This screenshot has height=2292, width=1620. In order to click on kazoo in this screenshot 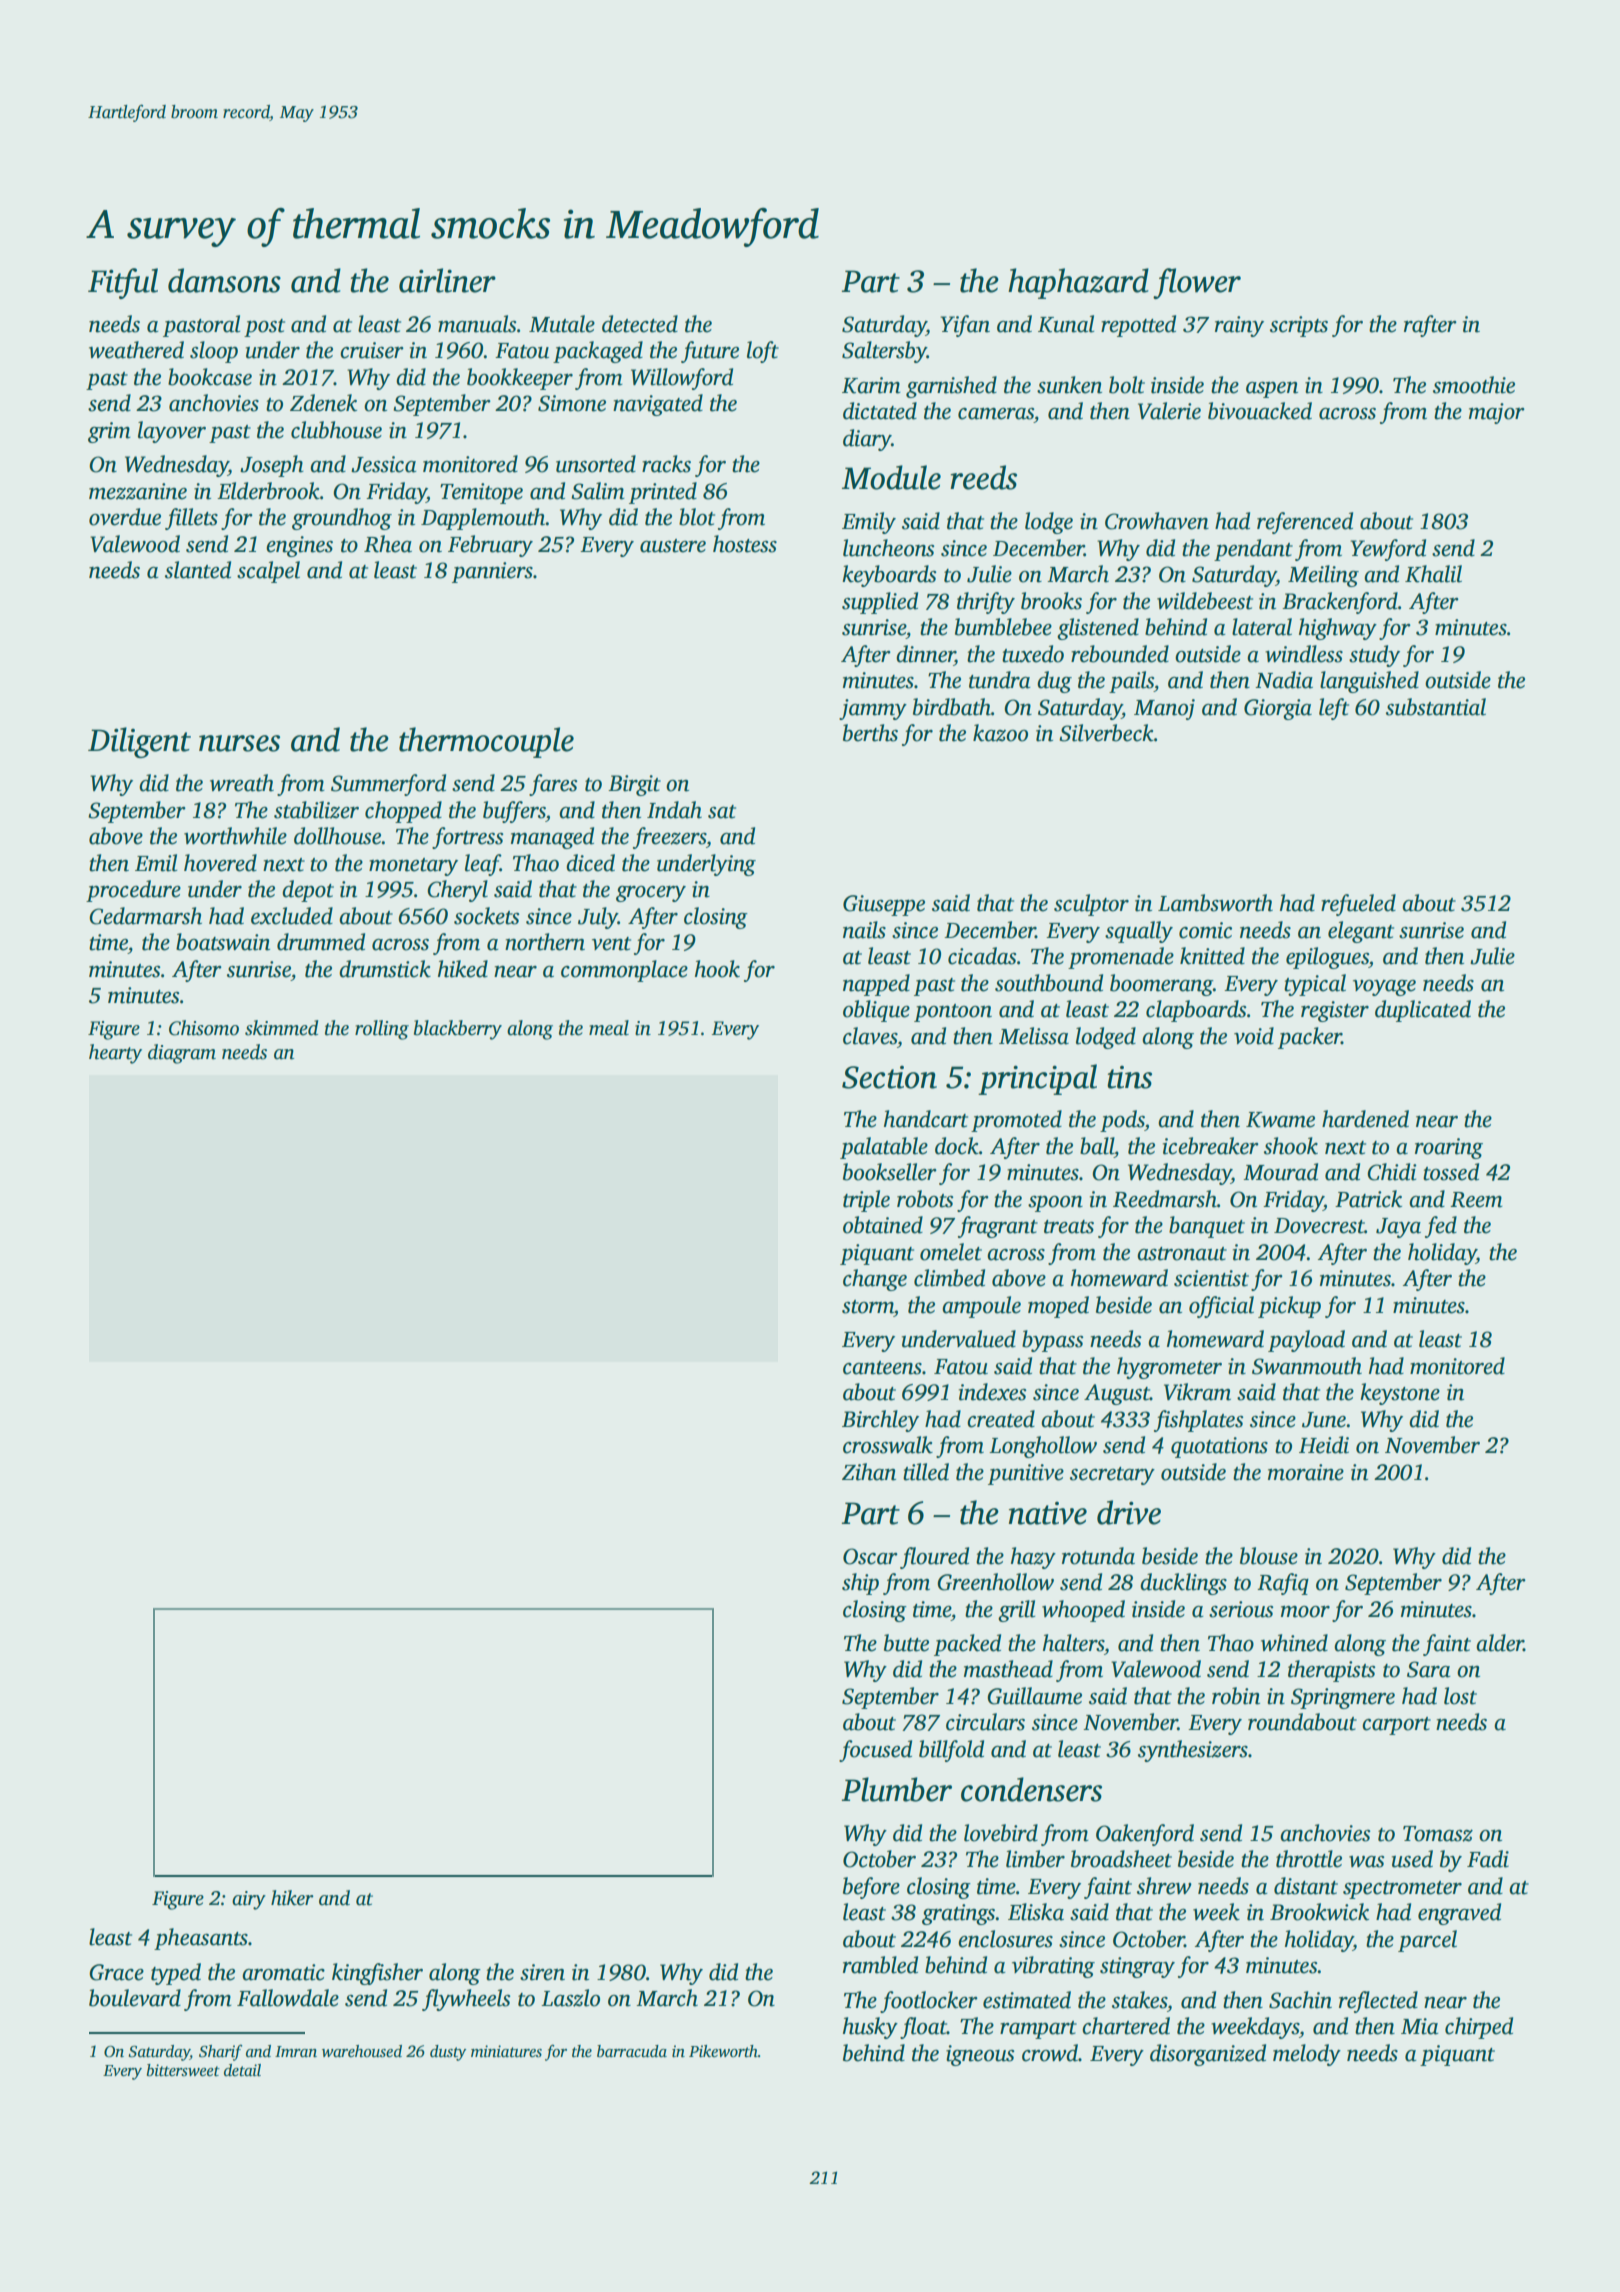, I will do `click(1000, 733)`.
